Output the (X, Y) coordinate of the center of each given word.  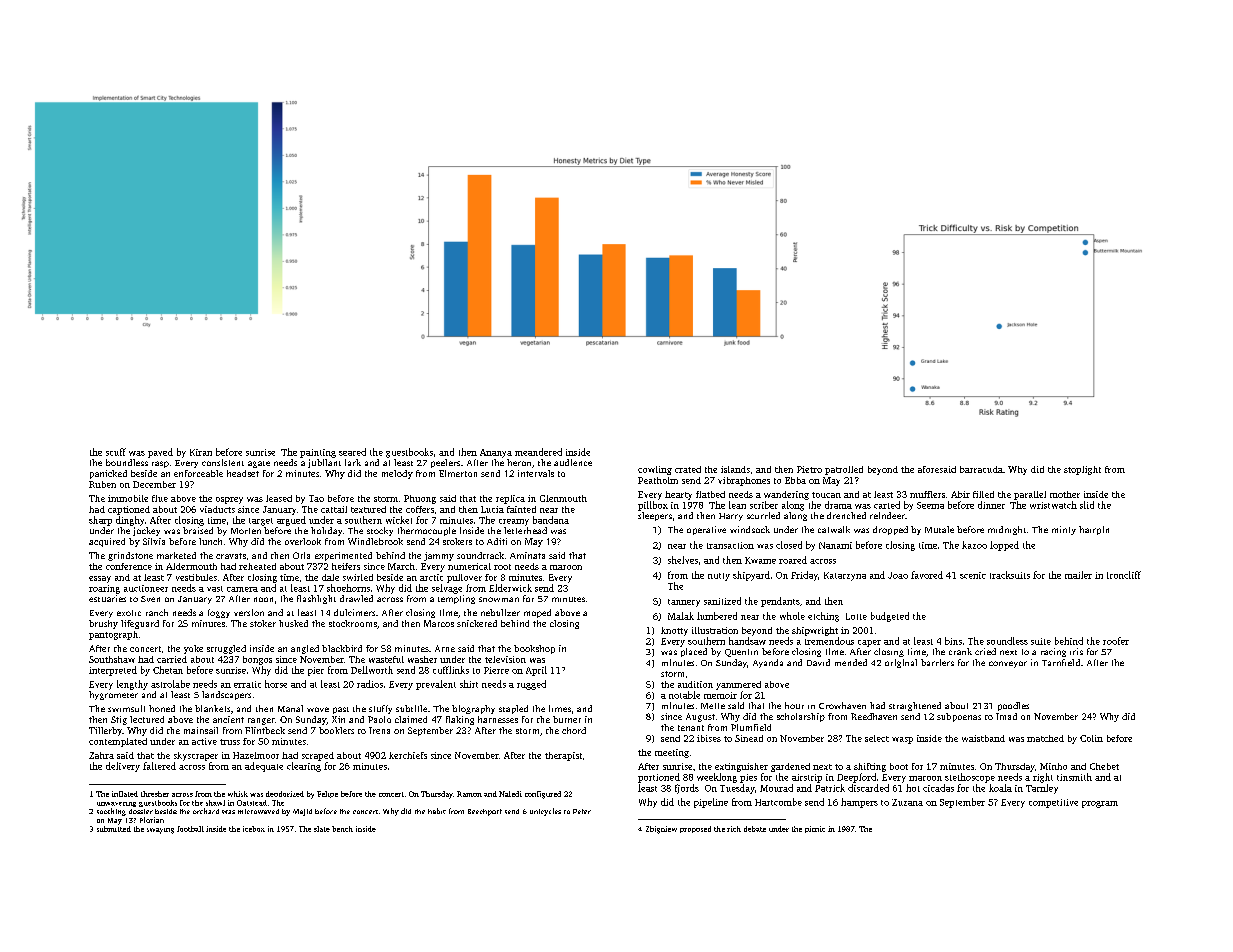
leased (279, 498)
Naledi (510, 794)
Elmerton (458, 473)
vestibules (196, 577)
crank (960, 651)
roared (793, 560)
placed (694, 652)
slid (1087, 505)
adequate (264, 767)
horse (276, 684)
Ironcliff (1124, 575)
